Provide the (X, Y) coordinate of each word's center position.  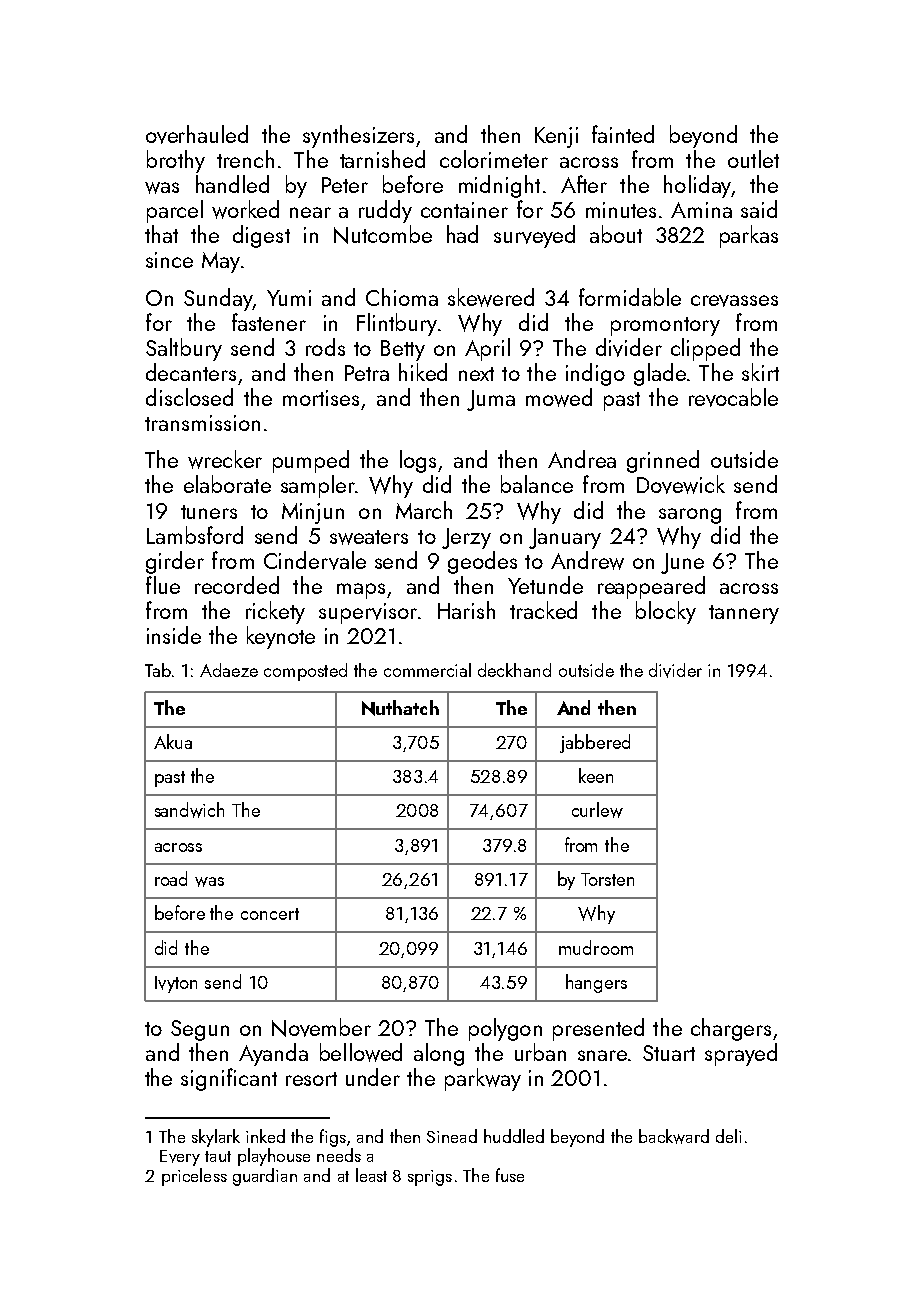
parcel (175, 211)
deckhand (514, 670)
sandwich (189, 810)
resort (311, 1079)
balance (537, 484)
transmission (202, 423)
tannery (744, 614)
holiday (697, 186)
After (584, 184)
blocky (666, 612)
